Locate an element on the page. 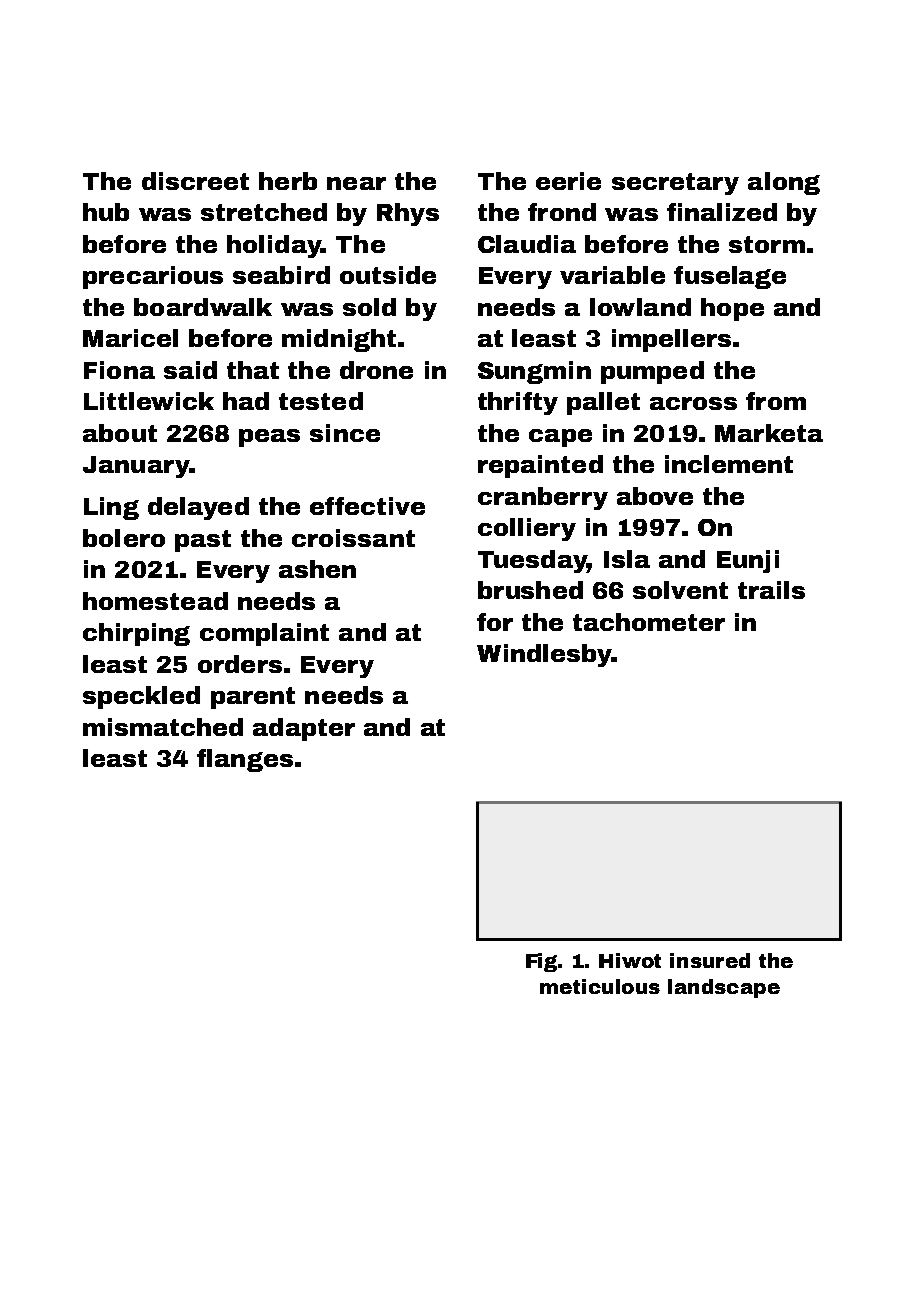 The width and height of the document is (924, 1311). storm is located at coordinates (767, 244).
